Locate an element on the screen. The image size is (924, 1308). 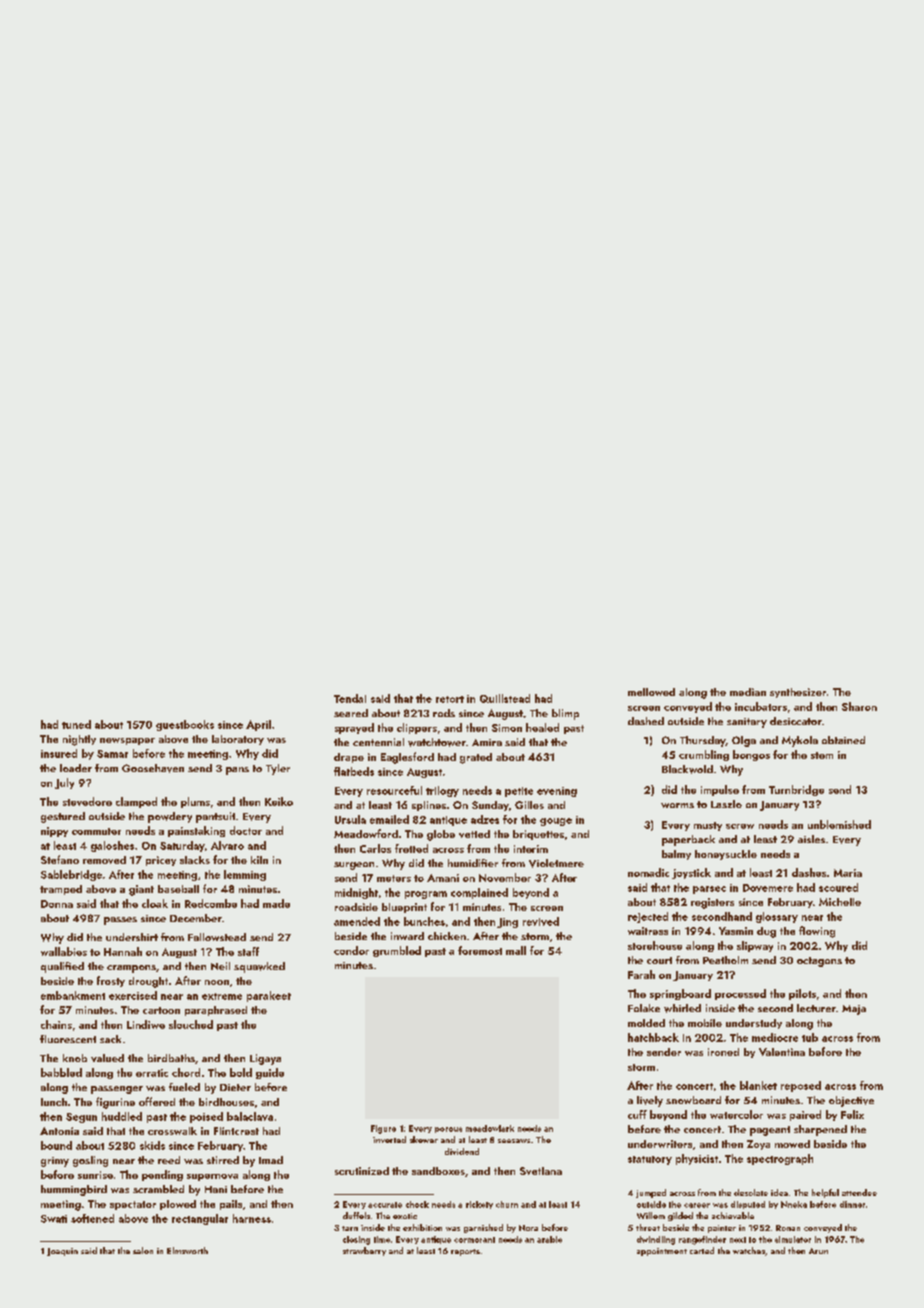
Joaquin is located at coordinates (62, 1252).
